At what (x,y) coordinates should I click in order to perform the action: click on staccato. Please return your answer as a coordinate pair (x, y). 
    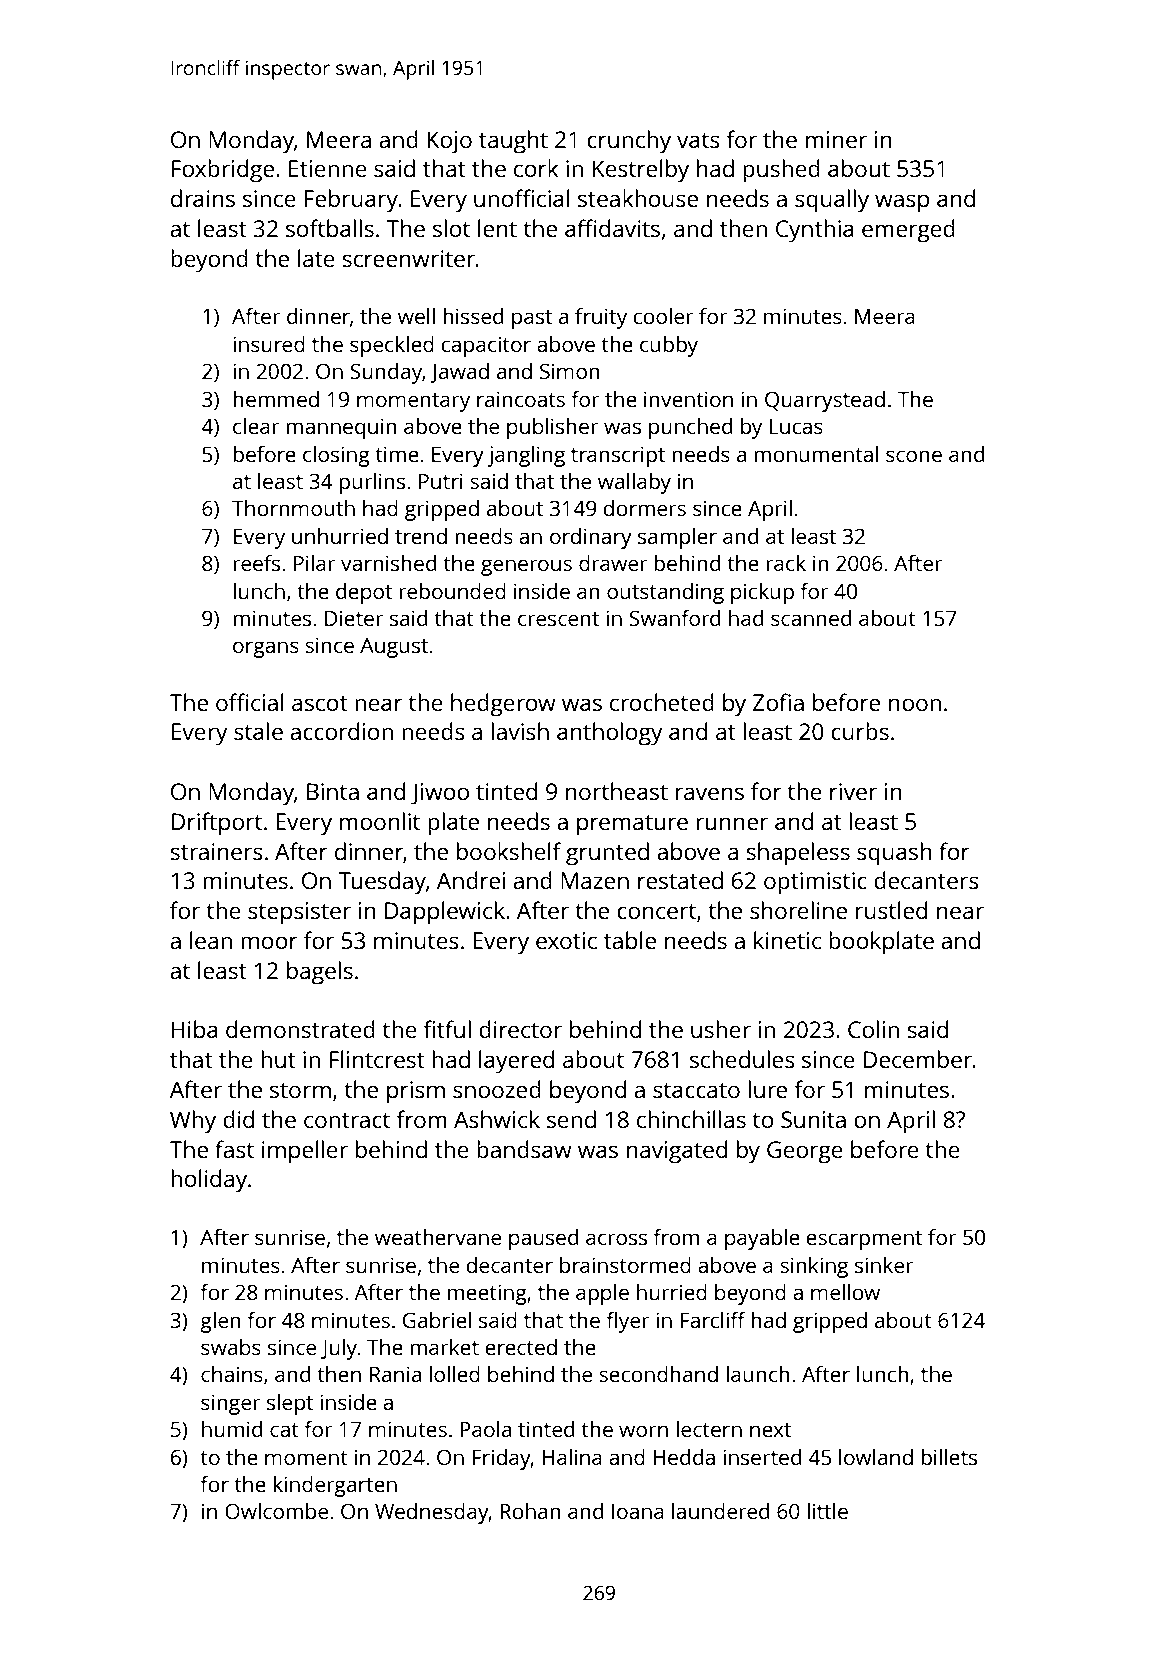
    Looking at the image, I should click on (696, 1090).
